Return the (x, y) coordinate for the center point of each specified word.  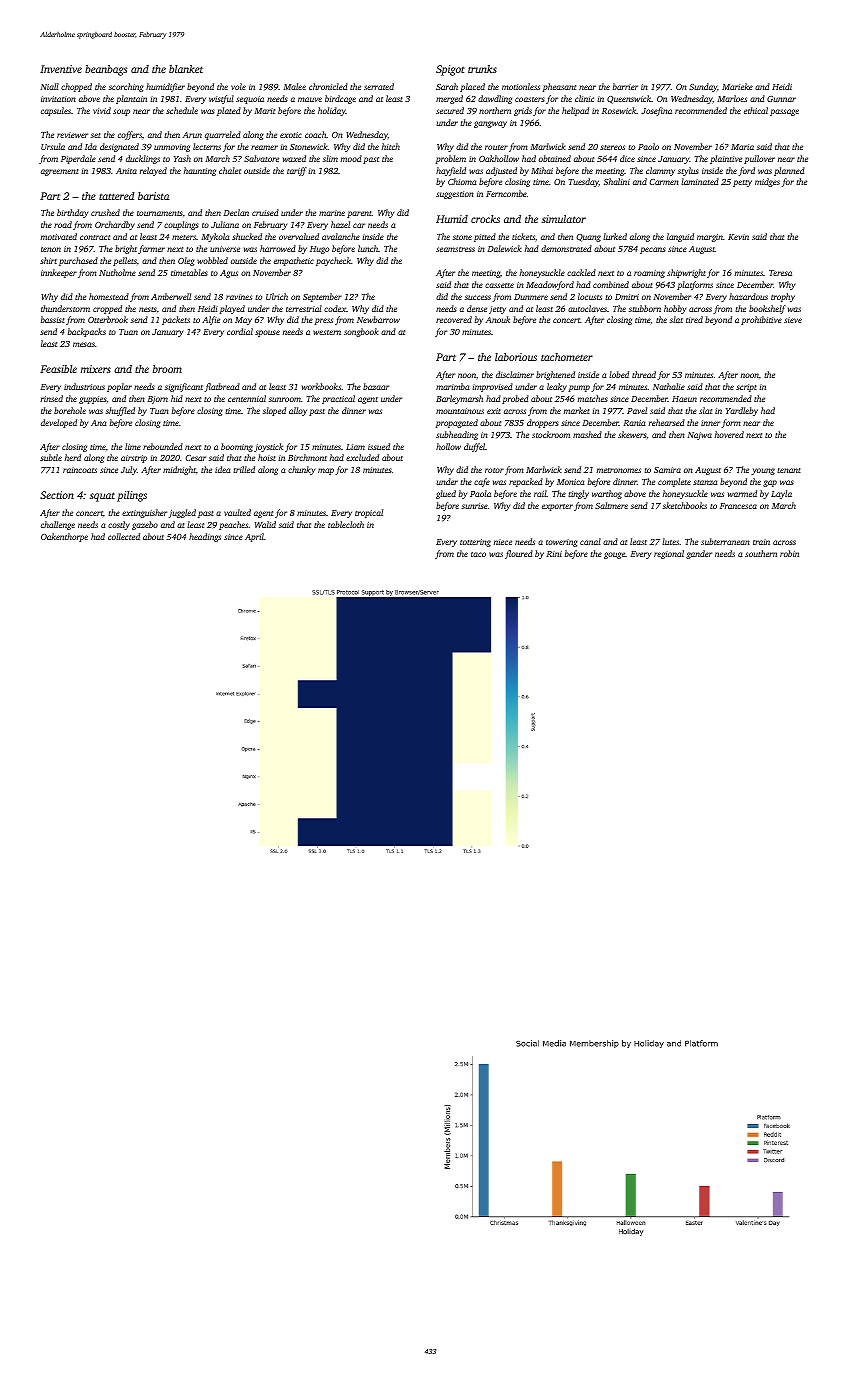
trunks (482, 69)
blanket (186, 69)
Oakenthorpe (64, 537)
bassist (53, 319)
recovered (454, 319)
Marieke (737, 86)
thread (644, 374)
